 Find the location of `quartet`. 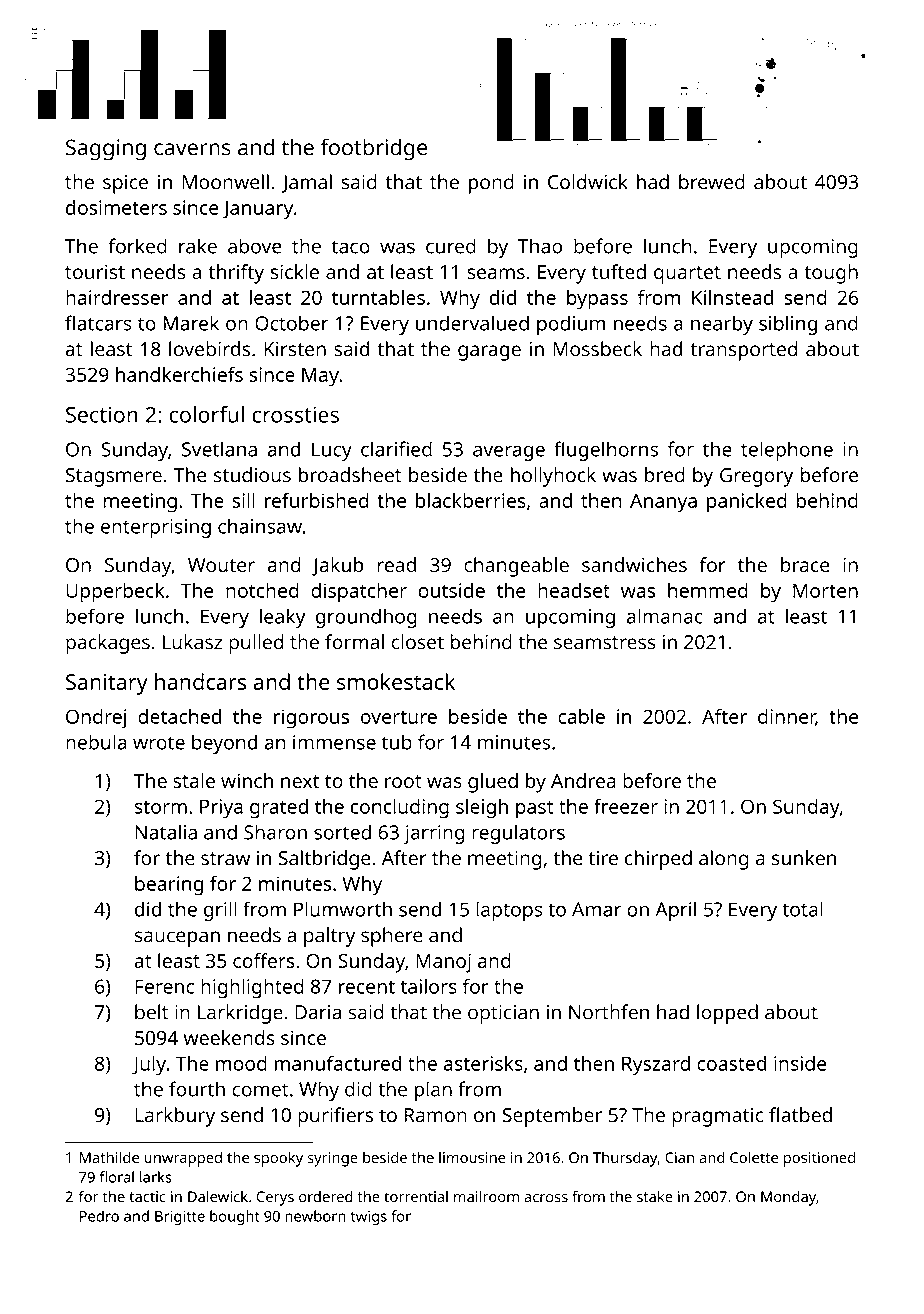

quartet is located at coordinates (687, 275).
